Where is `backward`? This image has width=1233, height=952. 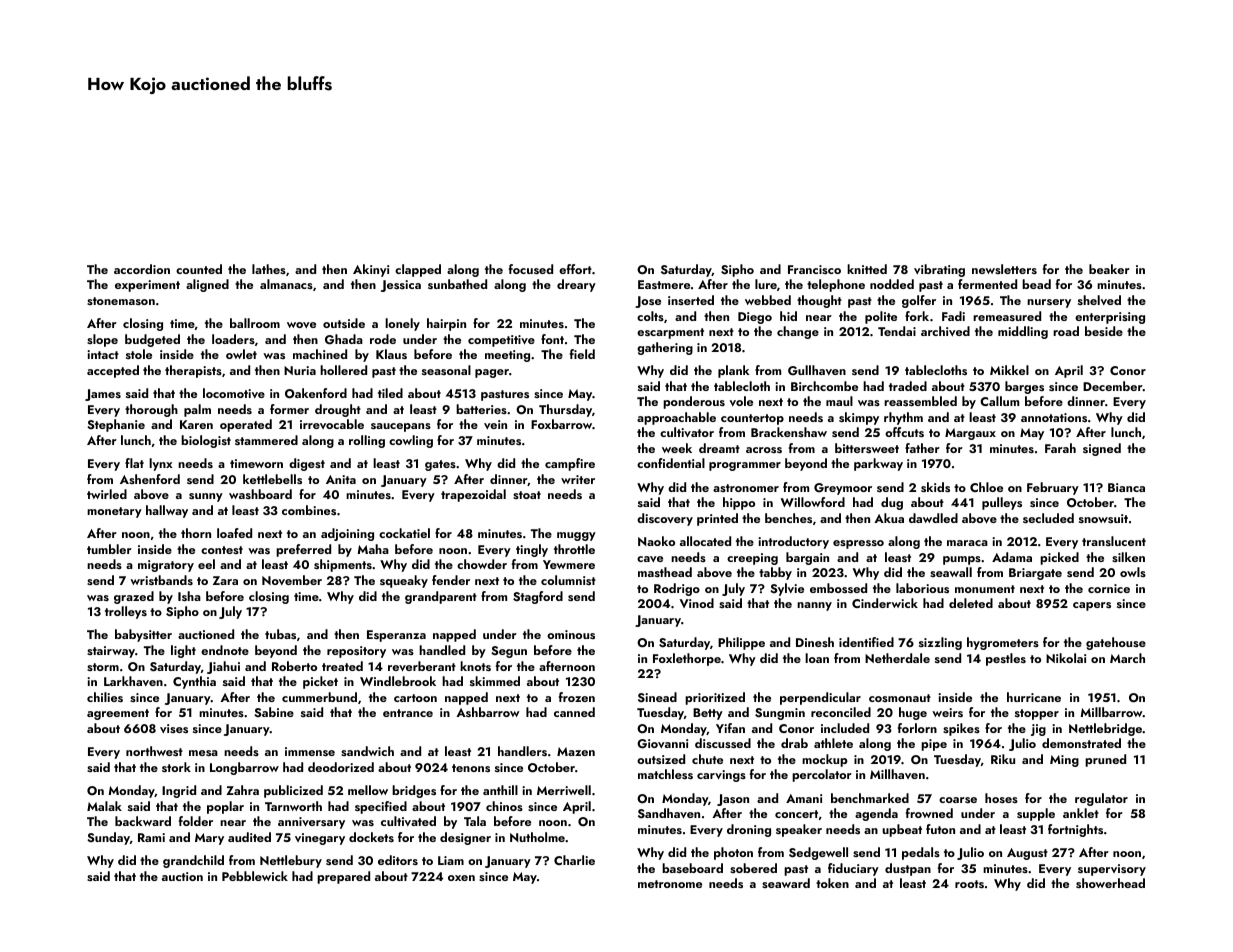 backward is located at coordinates (143, 821).
